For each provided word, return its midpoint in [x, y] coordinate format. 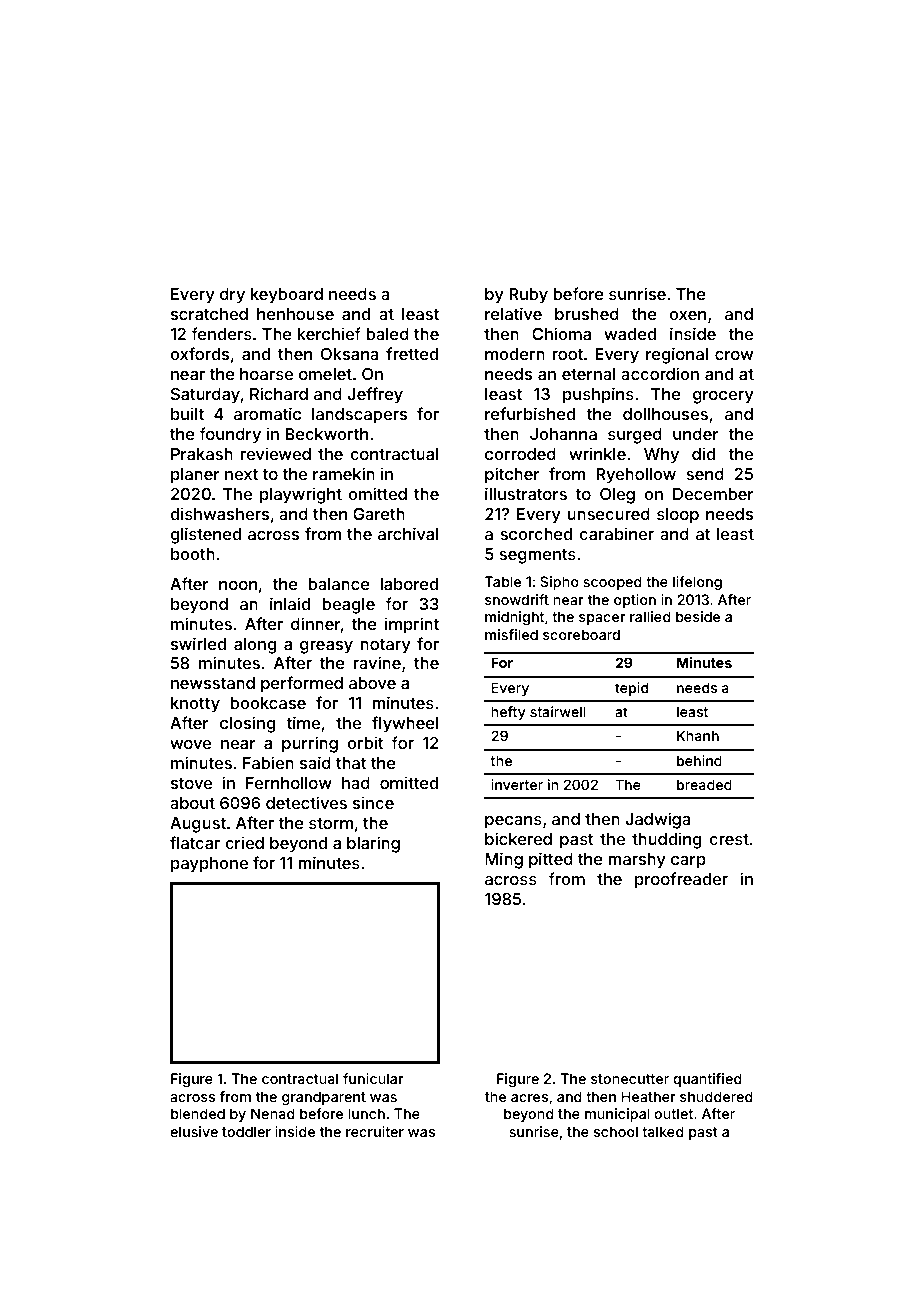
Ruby [528, 296]
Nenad [273, 1113]
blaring [373, 844]
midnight [514, 618]
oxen [687, 315]
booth [193, 554]
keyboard [287, 296]
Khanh [698, 735]
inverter [517, 784]
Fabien [268, 762]
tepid [631, 689]
